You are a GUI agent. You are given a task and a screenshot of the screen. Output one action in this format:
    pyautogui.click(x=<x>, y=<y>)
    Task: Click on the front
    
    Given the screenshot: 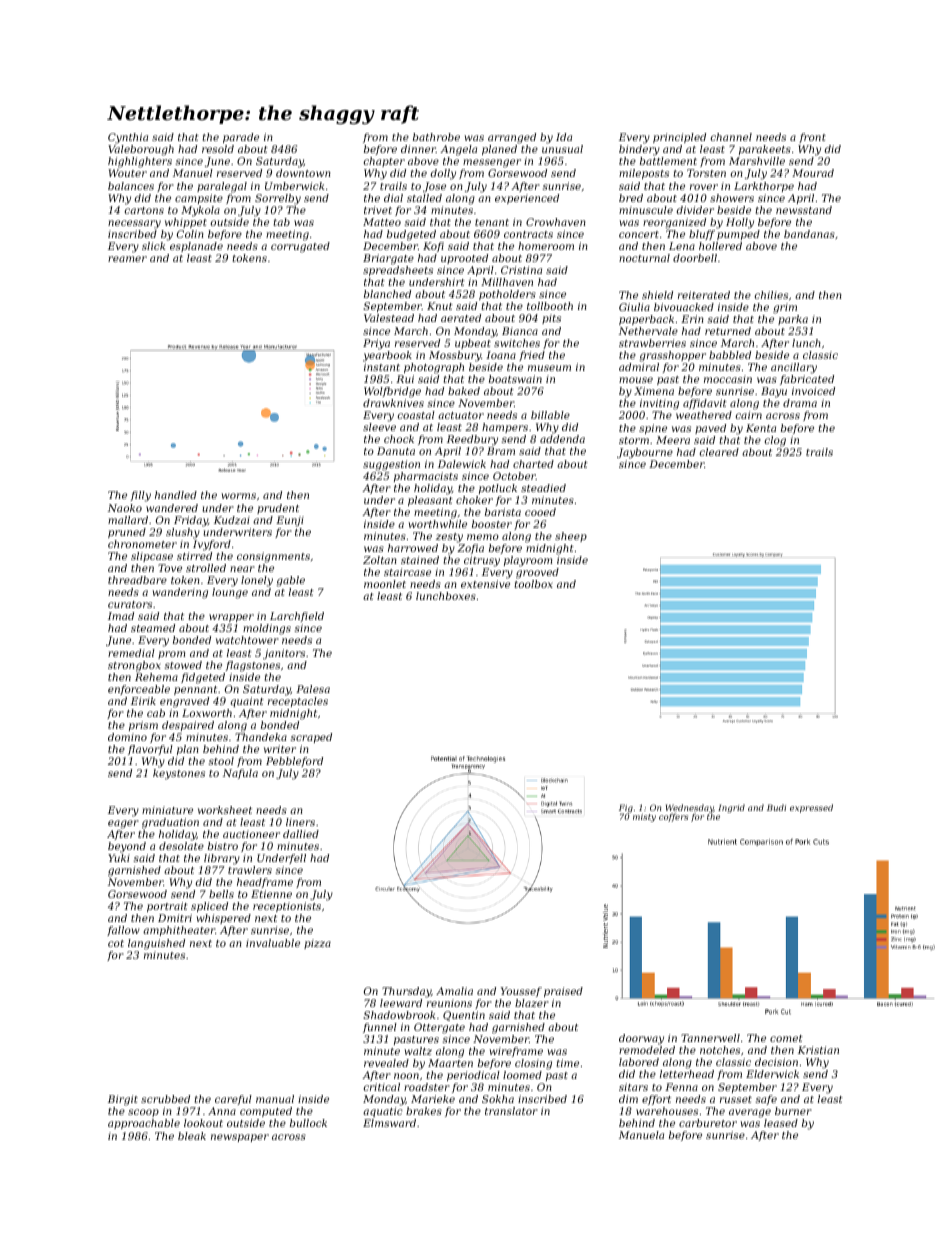 What is the action you would take?
    pyautogui.click(x=812, y=138)
